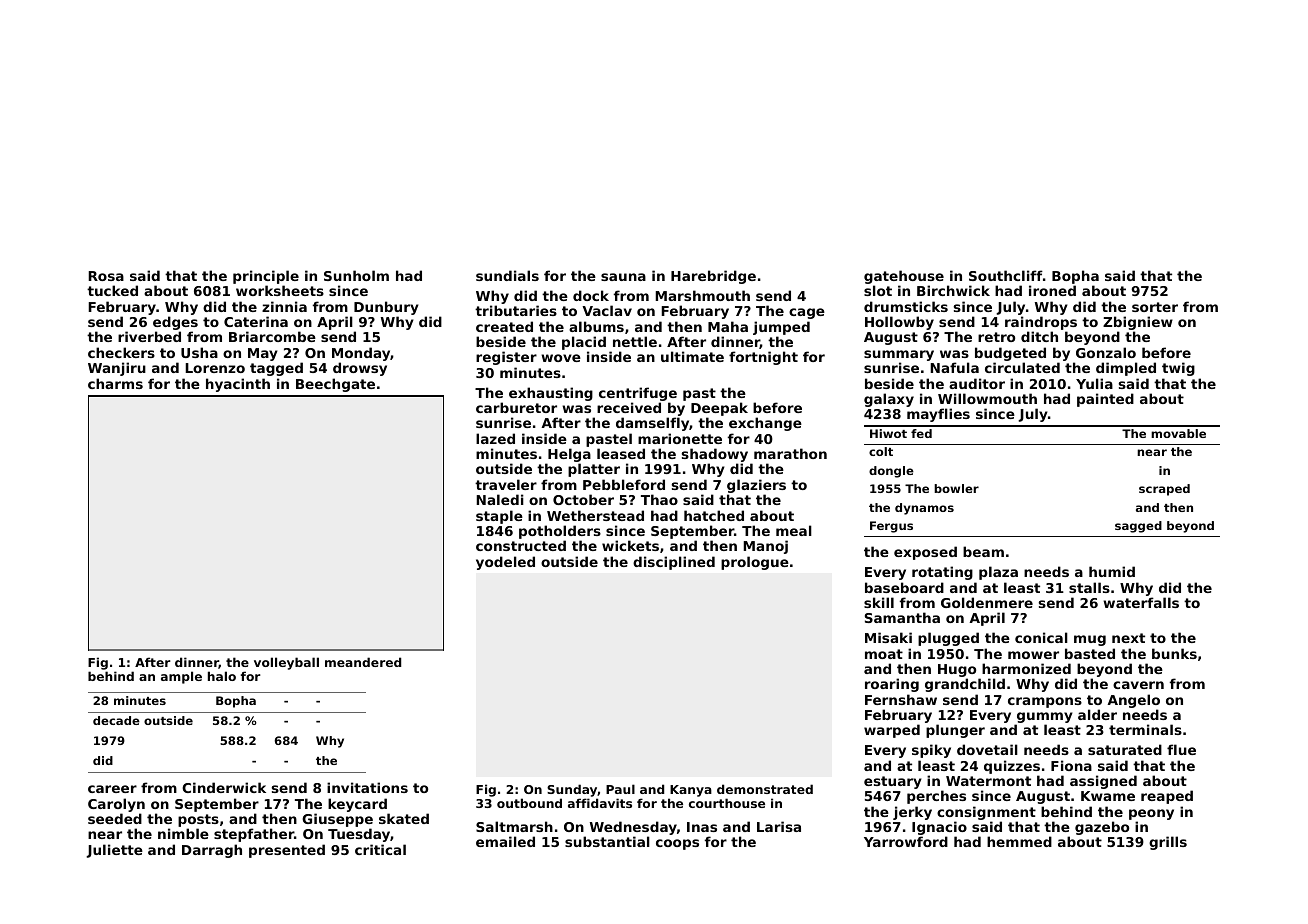 The image size is (1308, 924). What do you see at coordinates (284, 306) in the page?
I see `zinnia` at bounding box center [284, 306].
